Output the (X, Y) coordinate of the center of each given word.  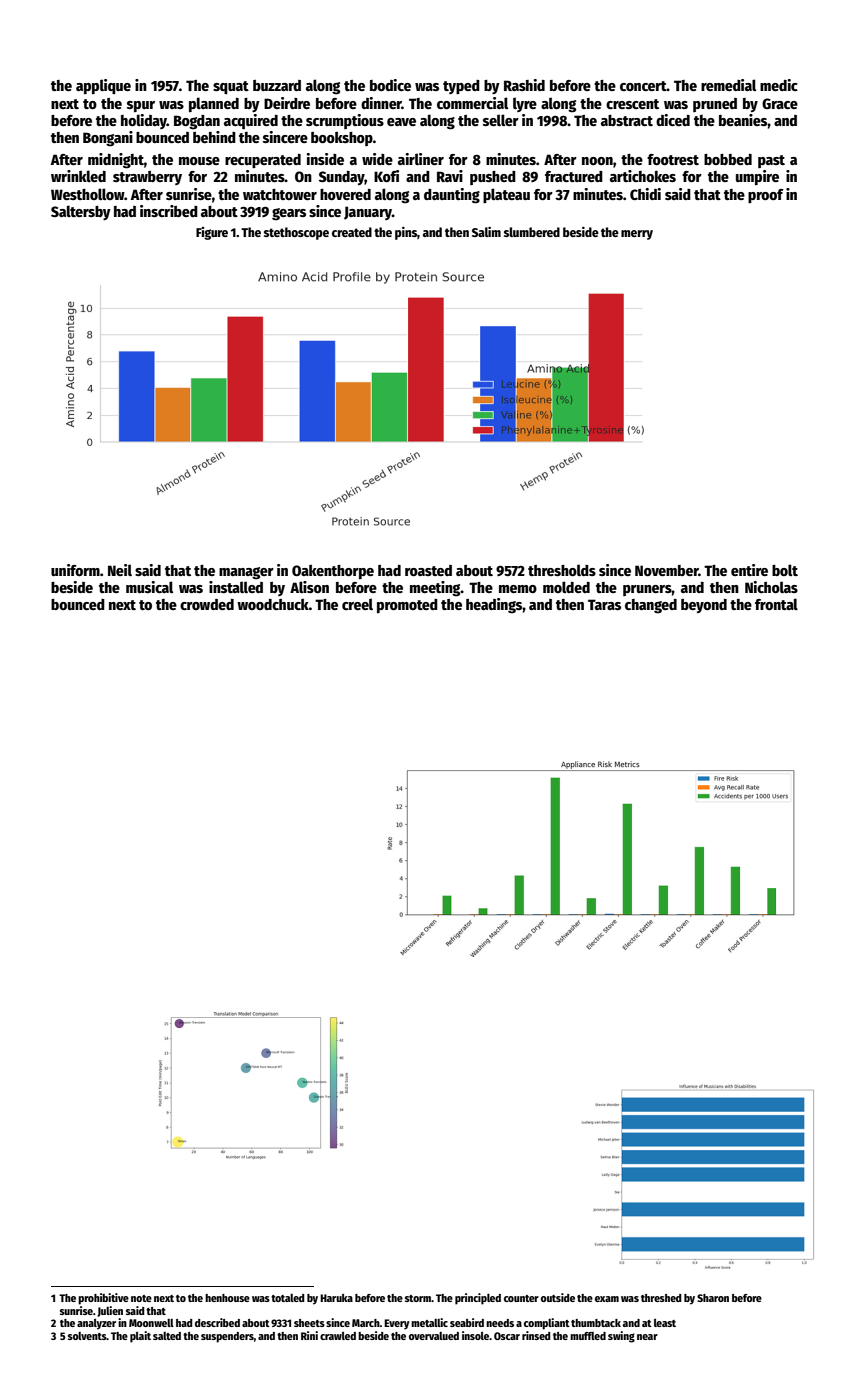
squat (231, 87)
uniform (75, 570)
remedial (728, 85)
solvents (87, 1336)
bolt (785, 570)
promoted (407, 606)
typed (461, 87)
